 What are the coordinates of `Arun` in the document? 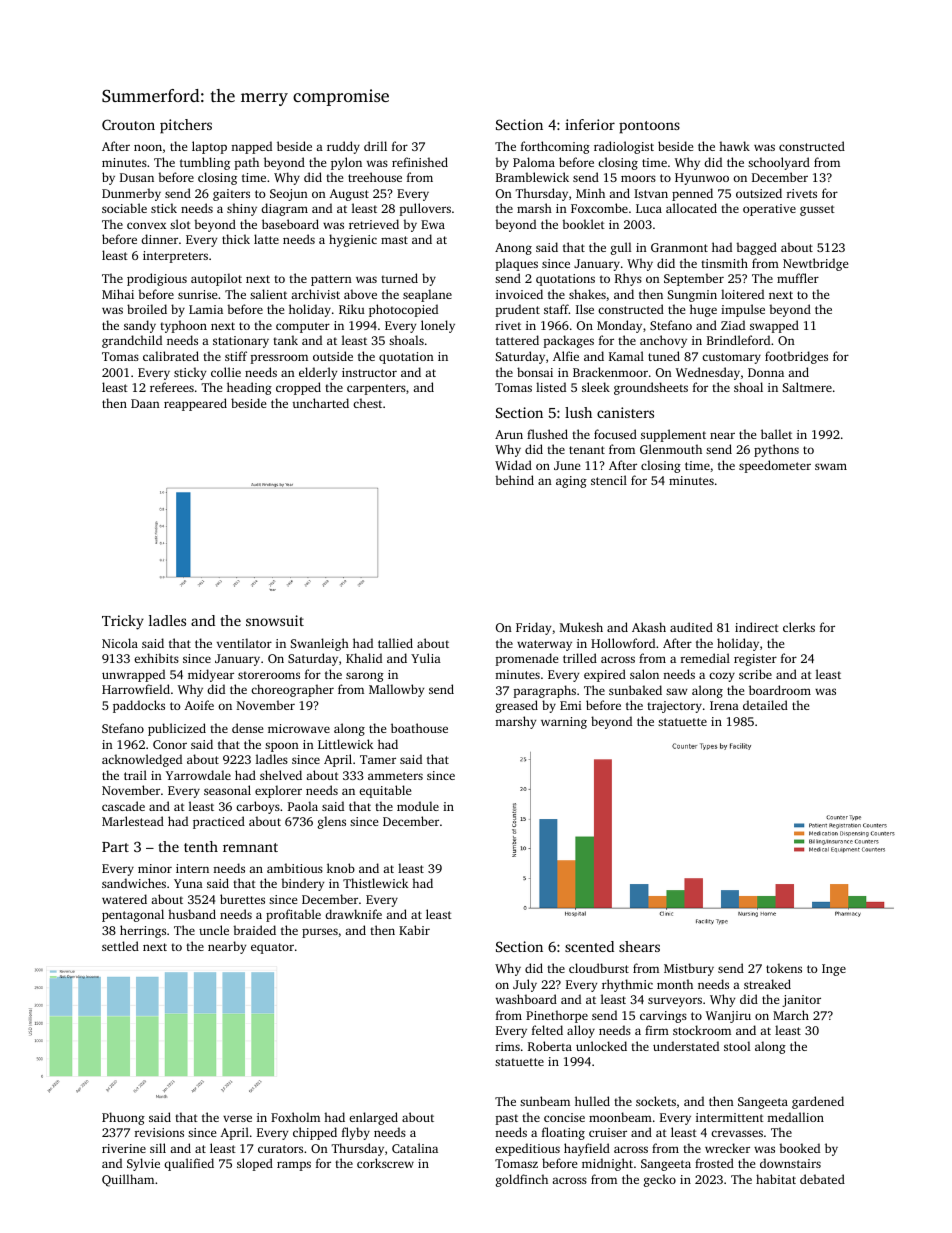 It's located at (509, 434).
